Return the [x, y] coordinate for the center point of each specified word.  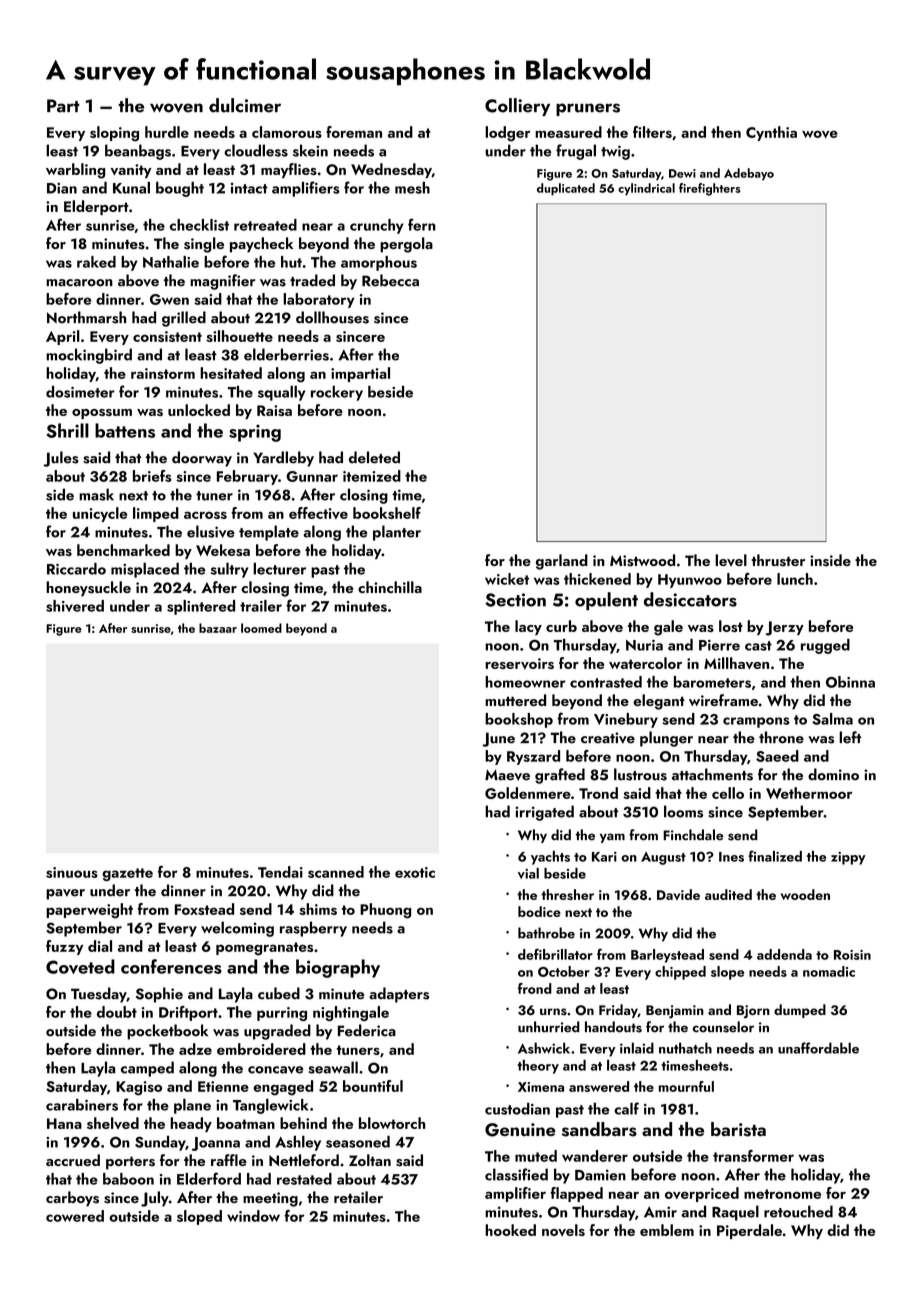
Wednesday [391, 170]
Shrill [67, 430]
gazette [127, 874]
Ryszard [533, 757]
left [850, 737]
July [155, 1199]
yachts [550, 858]
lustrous [640, 774]
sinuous [72, 872]
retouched [798, 1211]
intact [249, 188]
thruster [778, 560]
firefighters [710, 189]
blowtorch [392, 1123]
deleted [374, 457]
